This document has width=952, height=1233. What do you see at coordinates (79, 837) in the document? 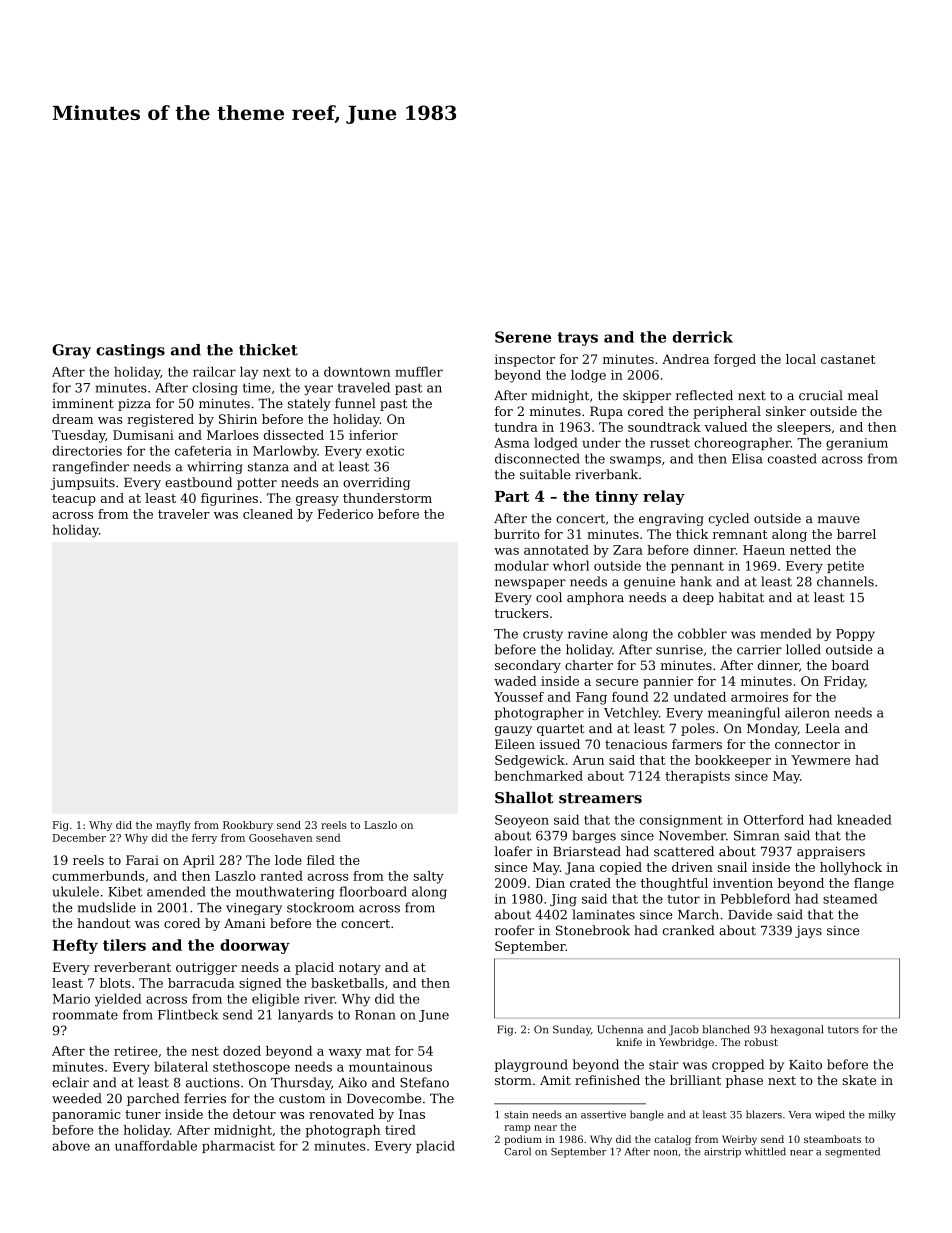
I see `December` at bounding box center [79, 837].
